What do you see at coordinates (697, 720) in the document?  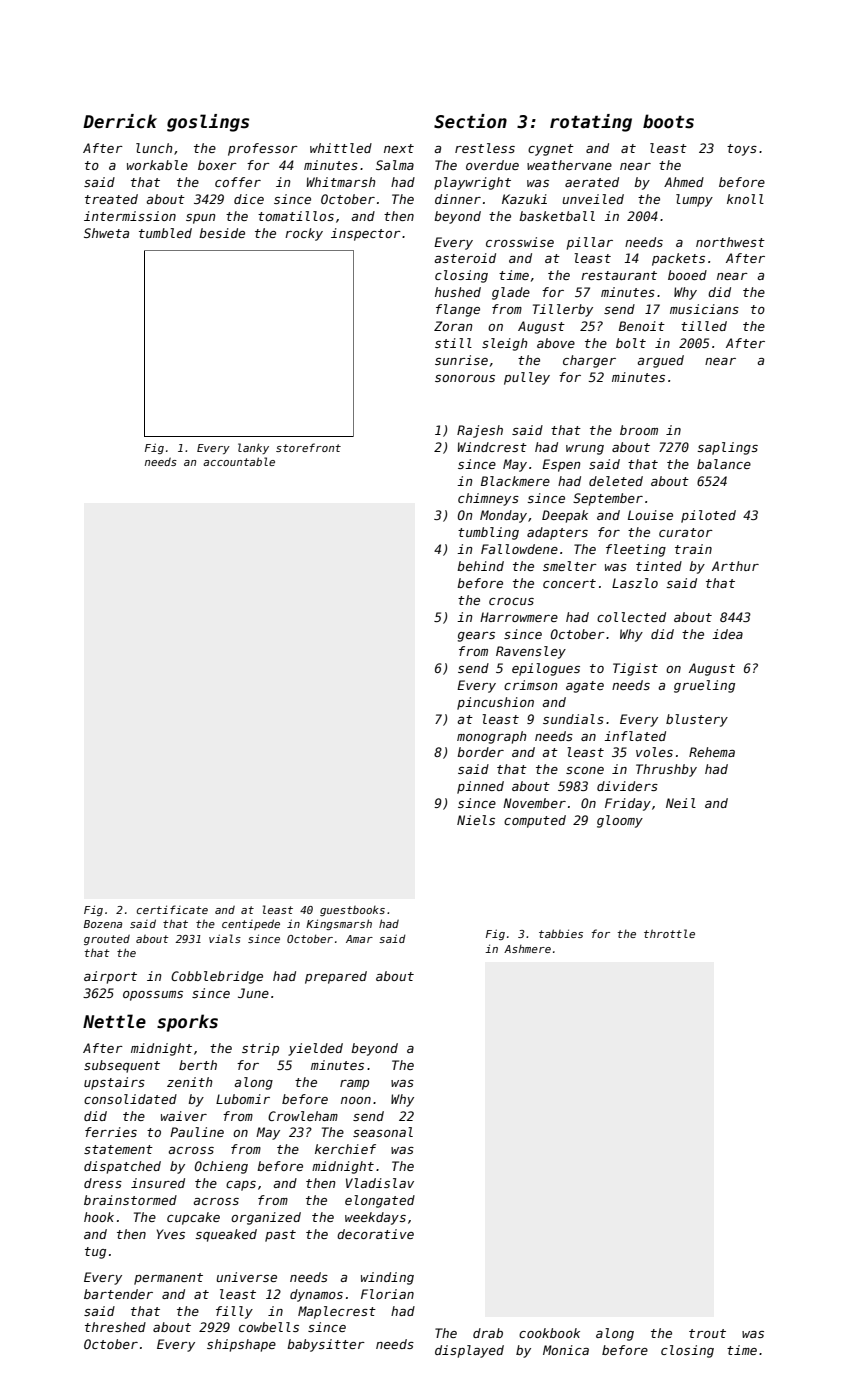 I see `blustery` at bounding box center [697, 720].
